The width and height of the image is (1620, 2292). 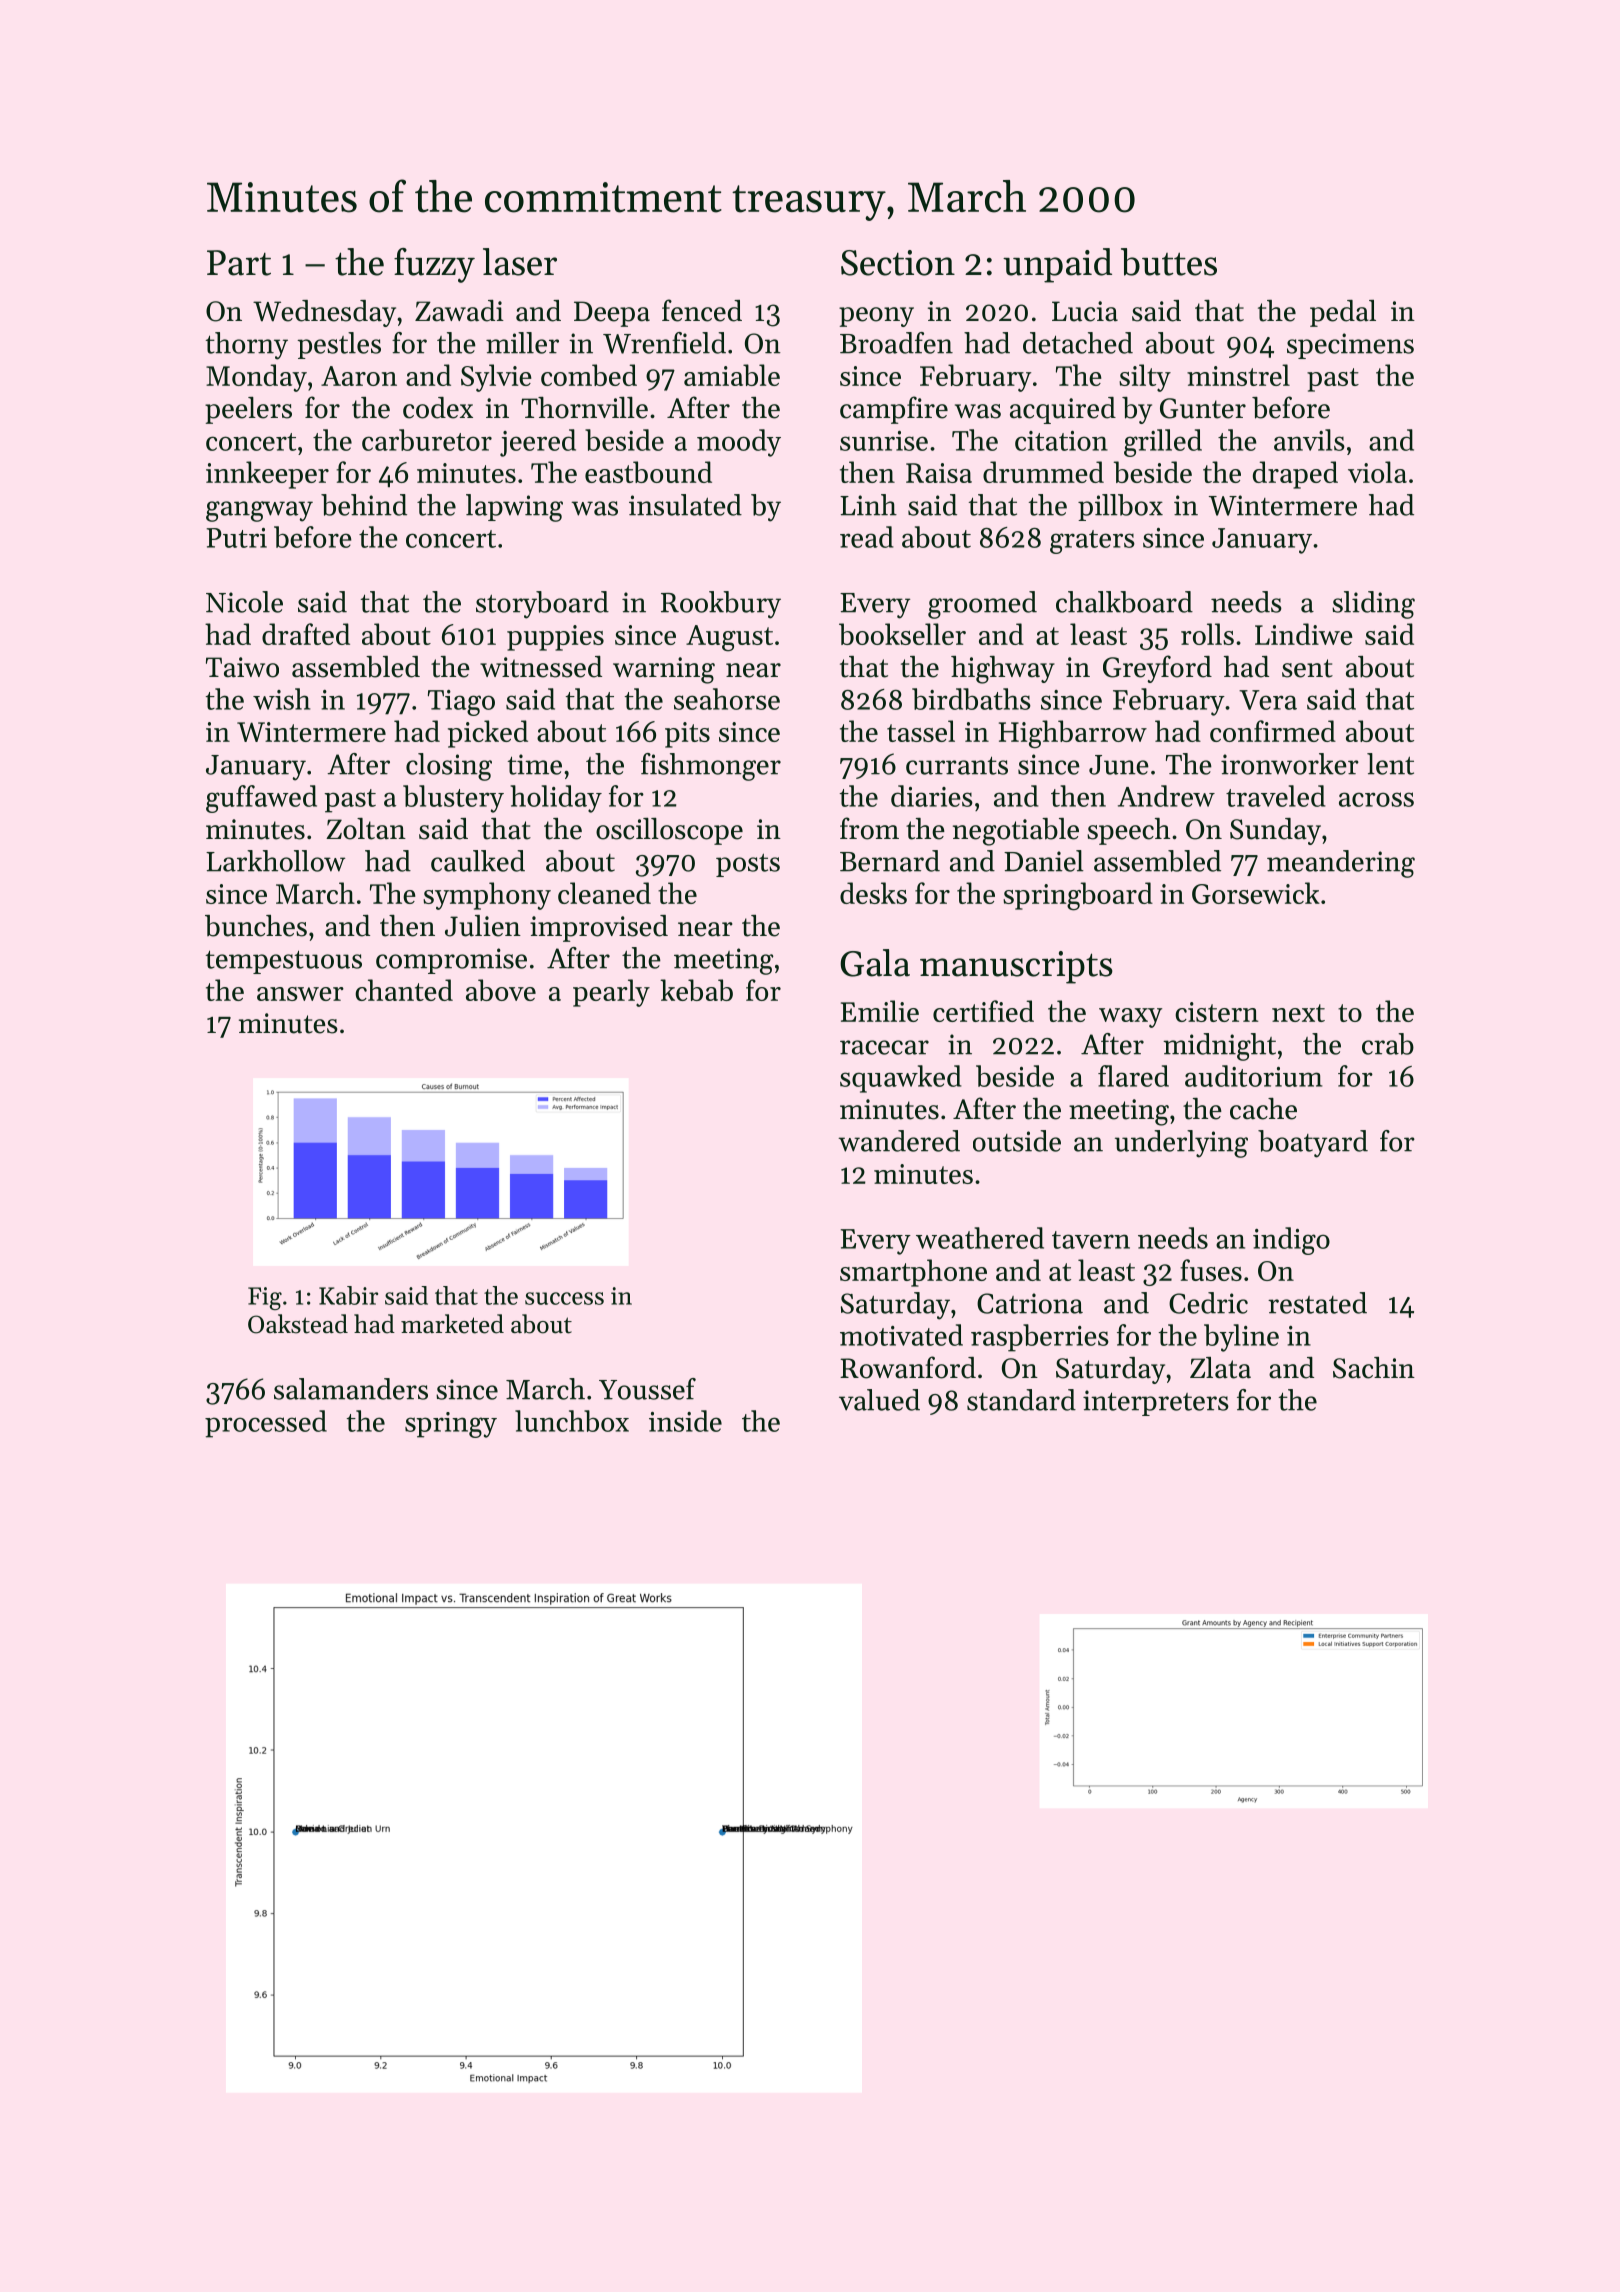 I want to click on buttes, so click(x=1169, y=262).
